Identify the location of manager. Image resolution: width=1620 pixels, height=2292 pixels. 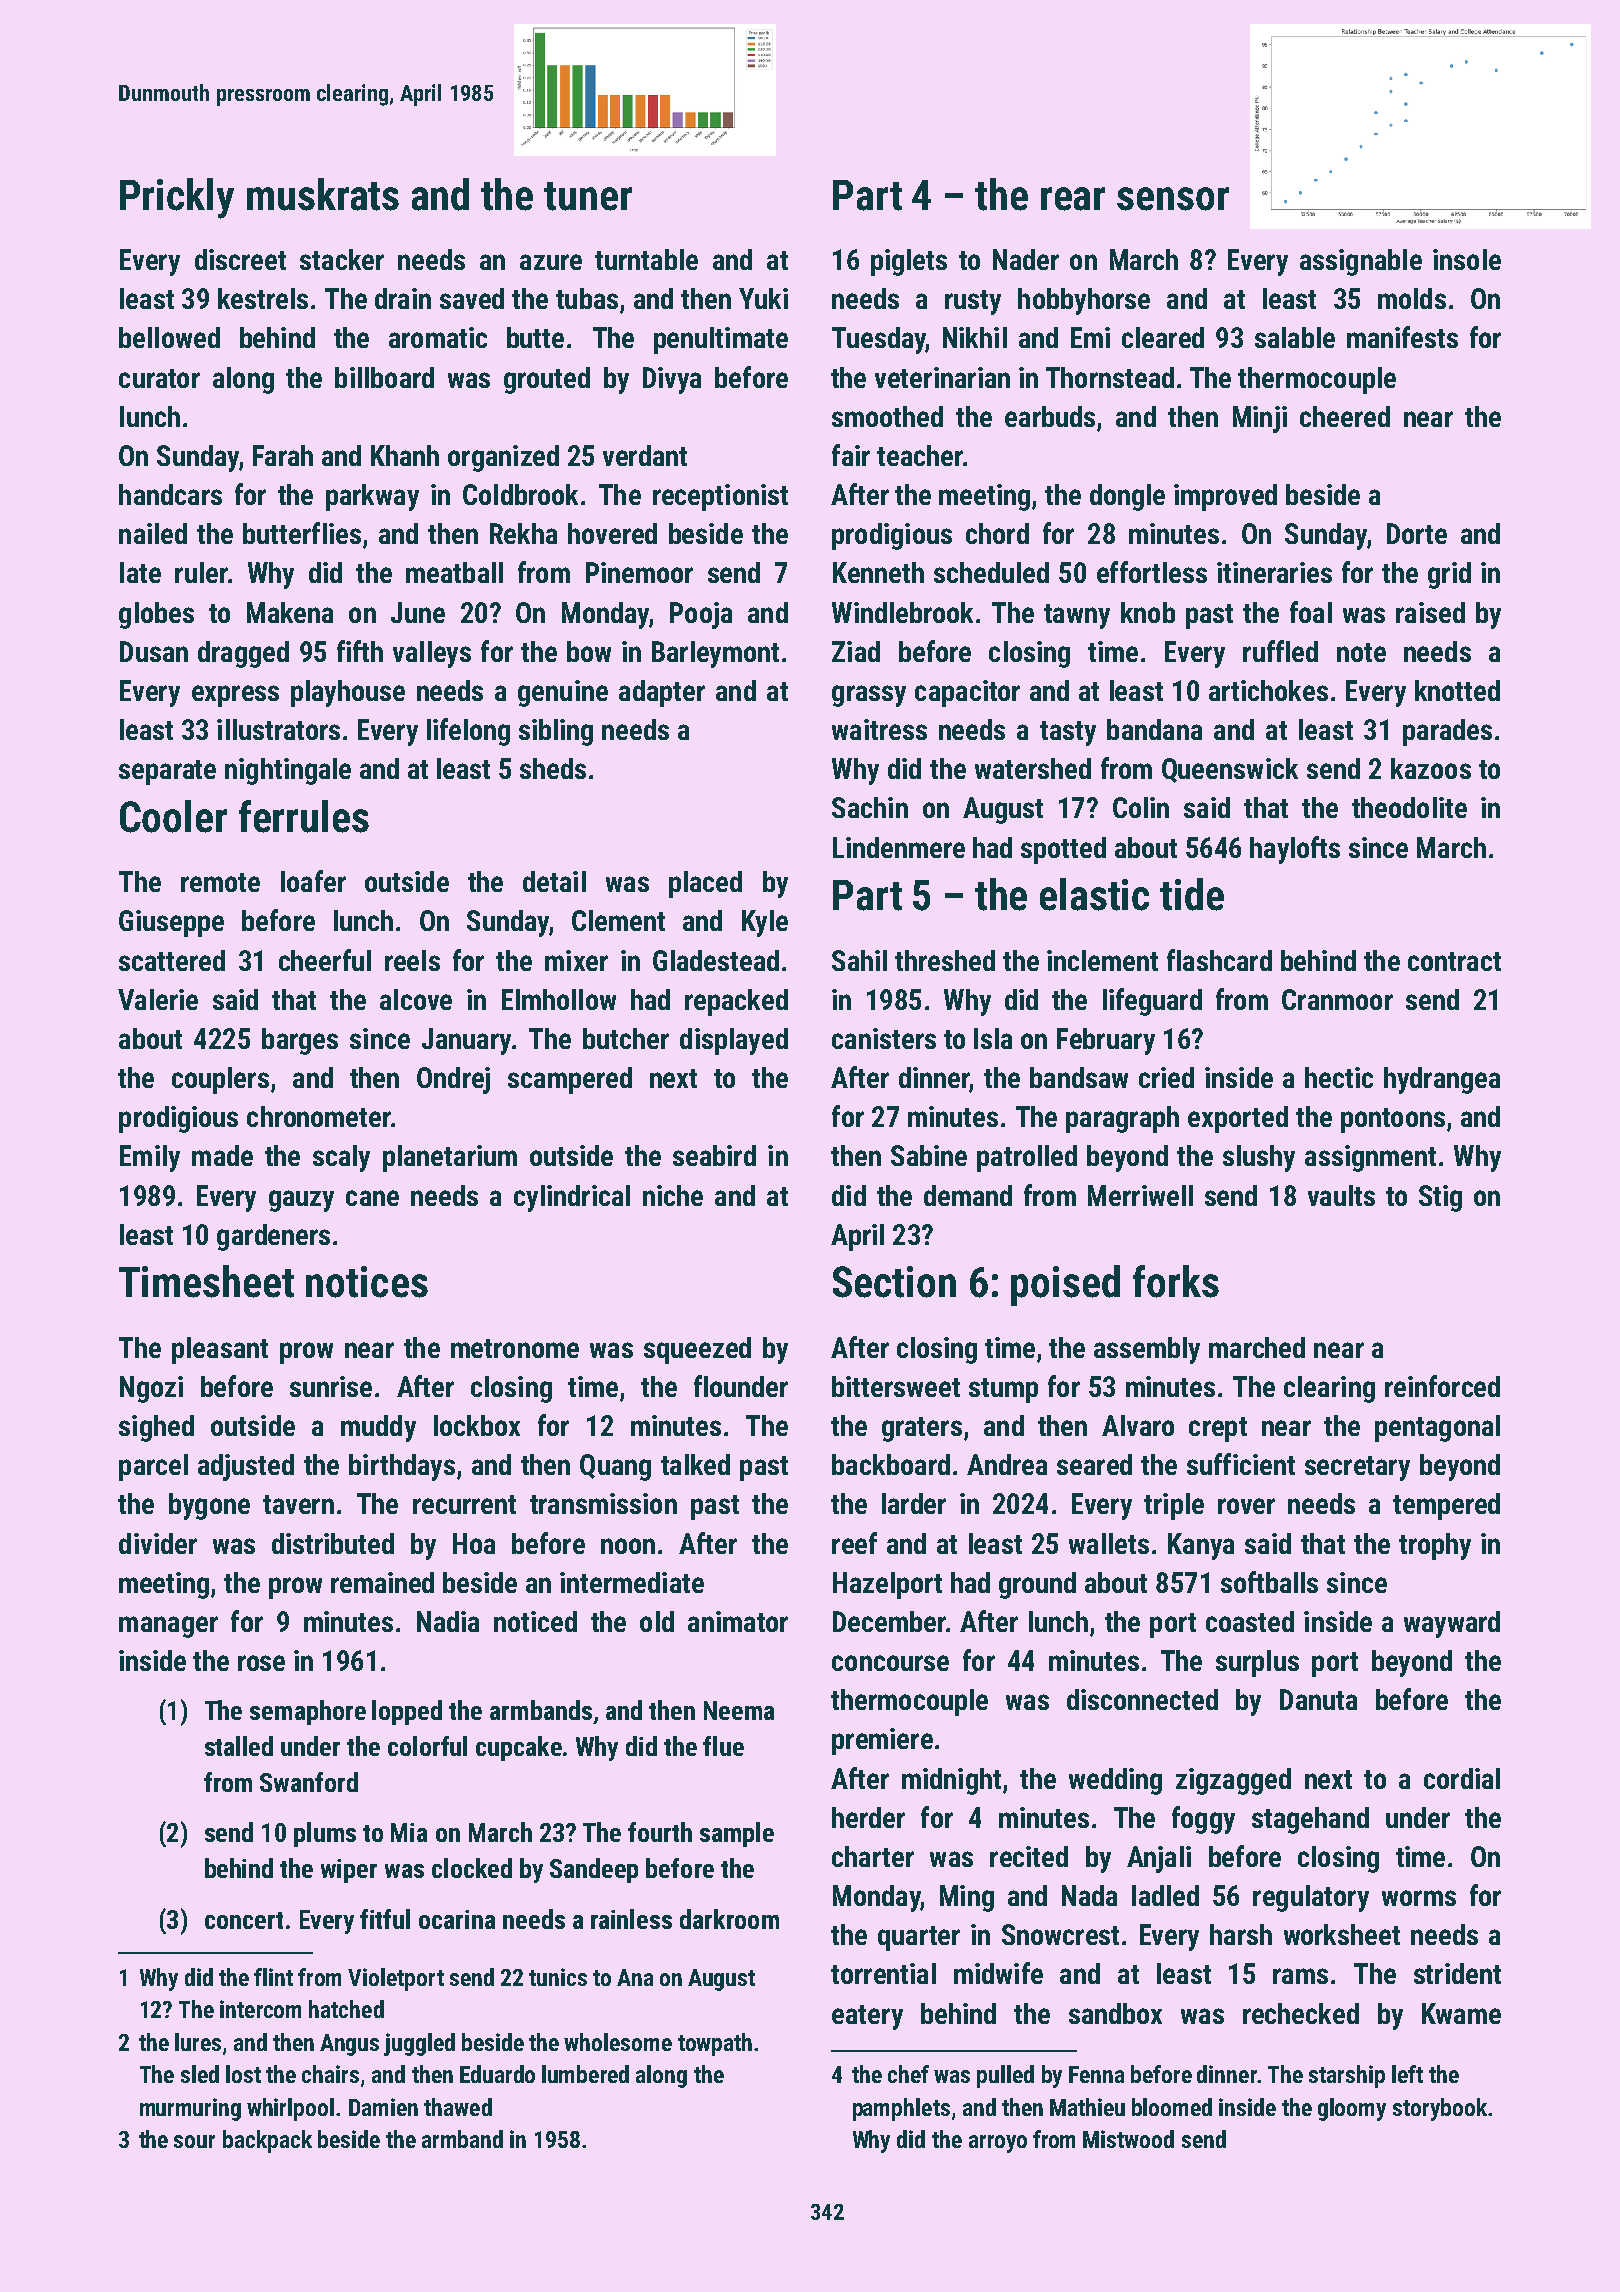
(168, 1627).
